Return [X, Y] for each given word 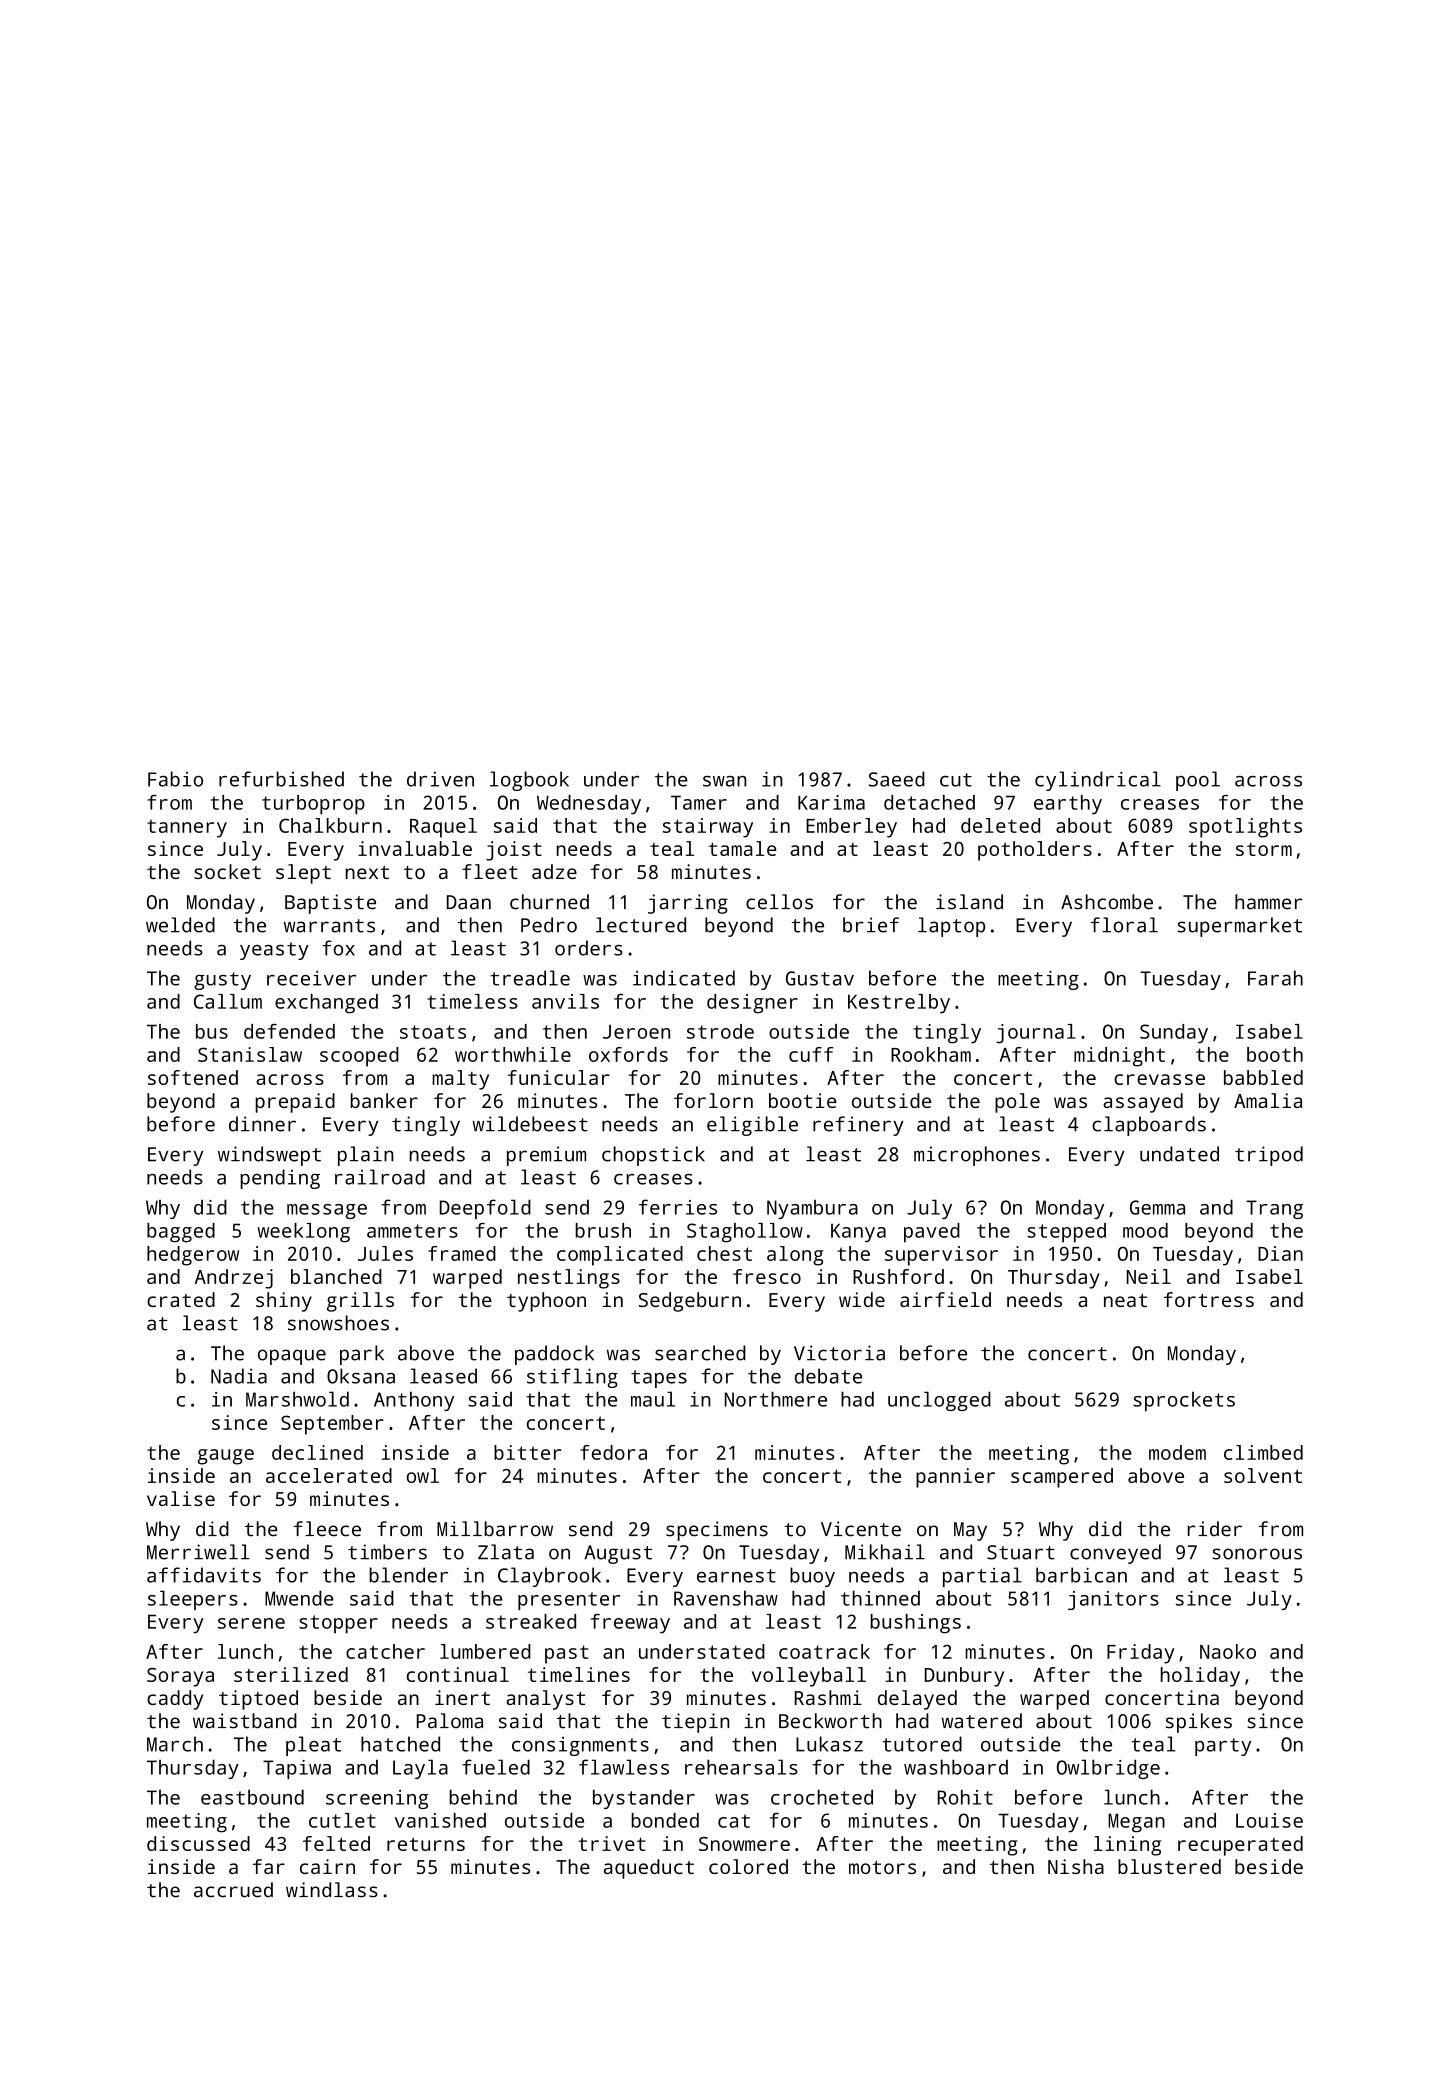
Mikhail [885, 1552]
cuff [811, 1054]
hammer [1269, 902]
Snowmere [744, 1844]
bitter [527, 1452]
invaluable [415, 848]
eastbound [252, 1797]
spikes [1199, 1723]
